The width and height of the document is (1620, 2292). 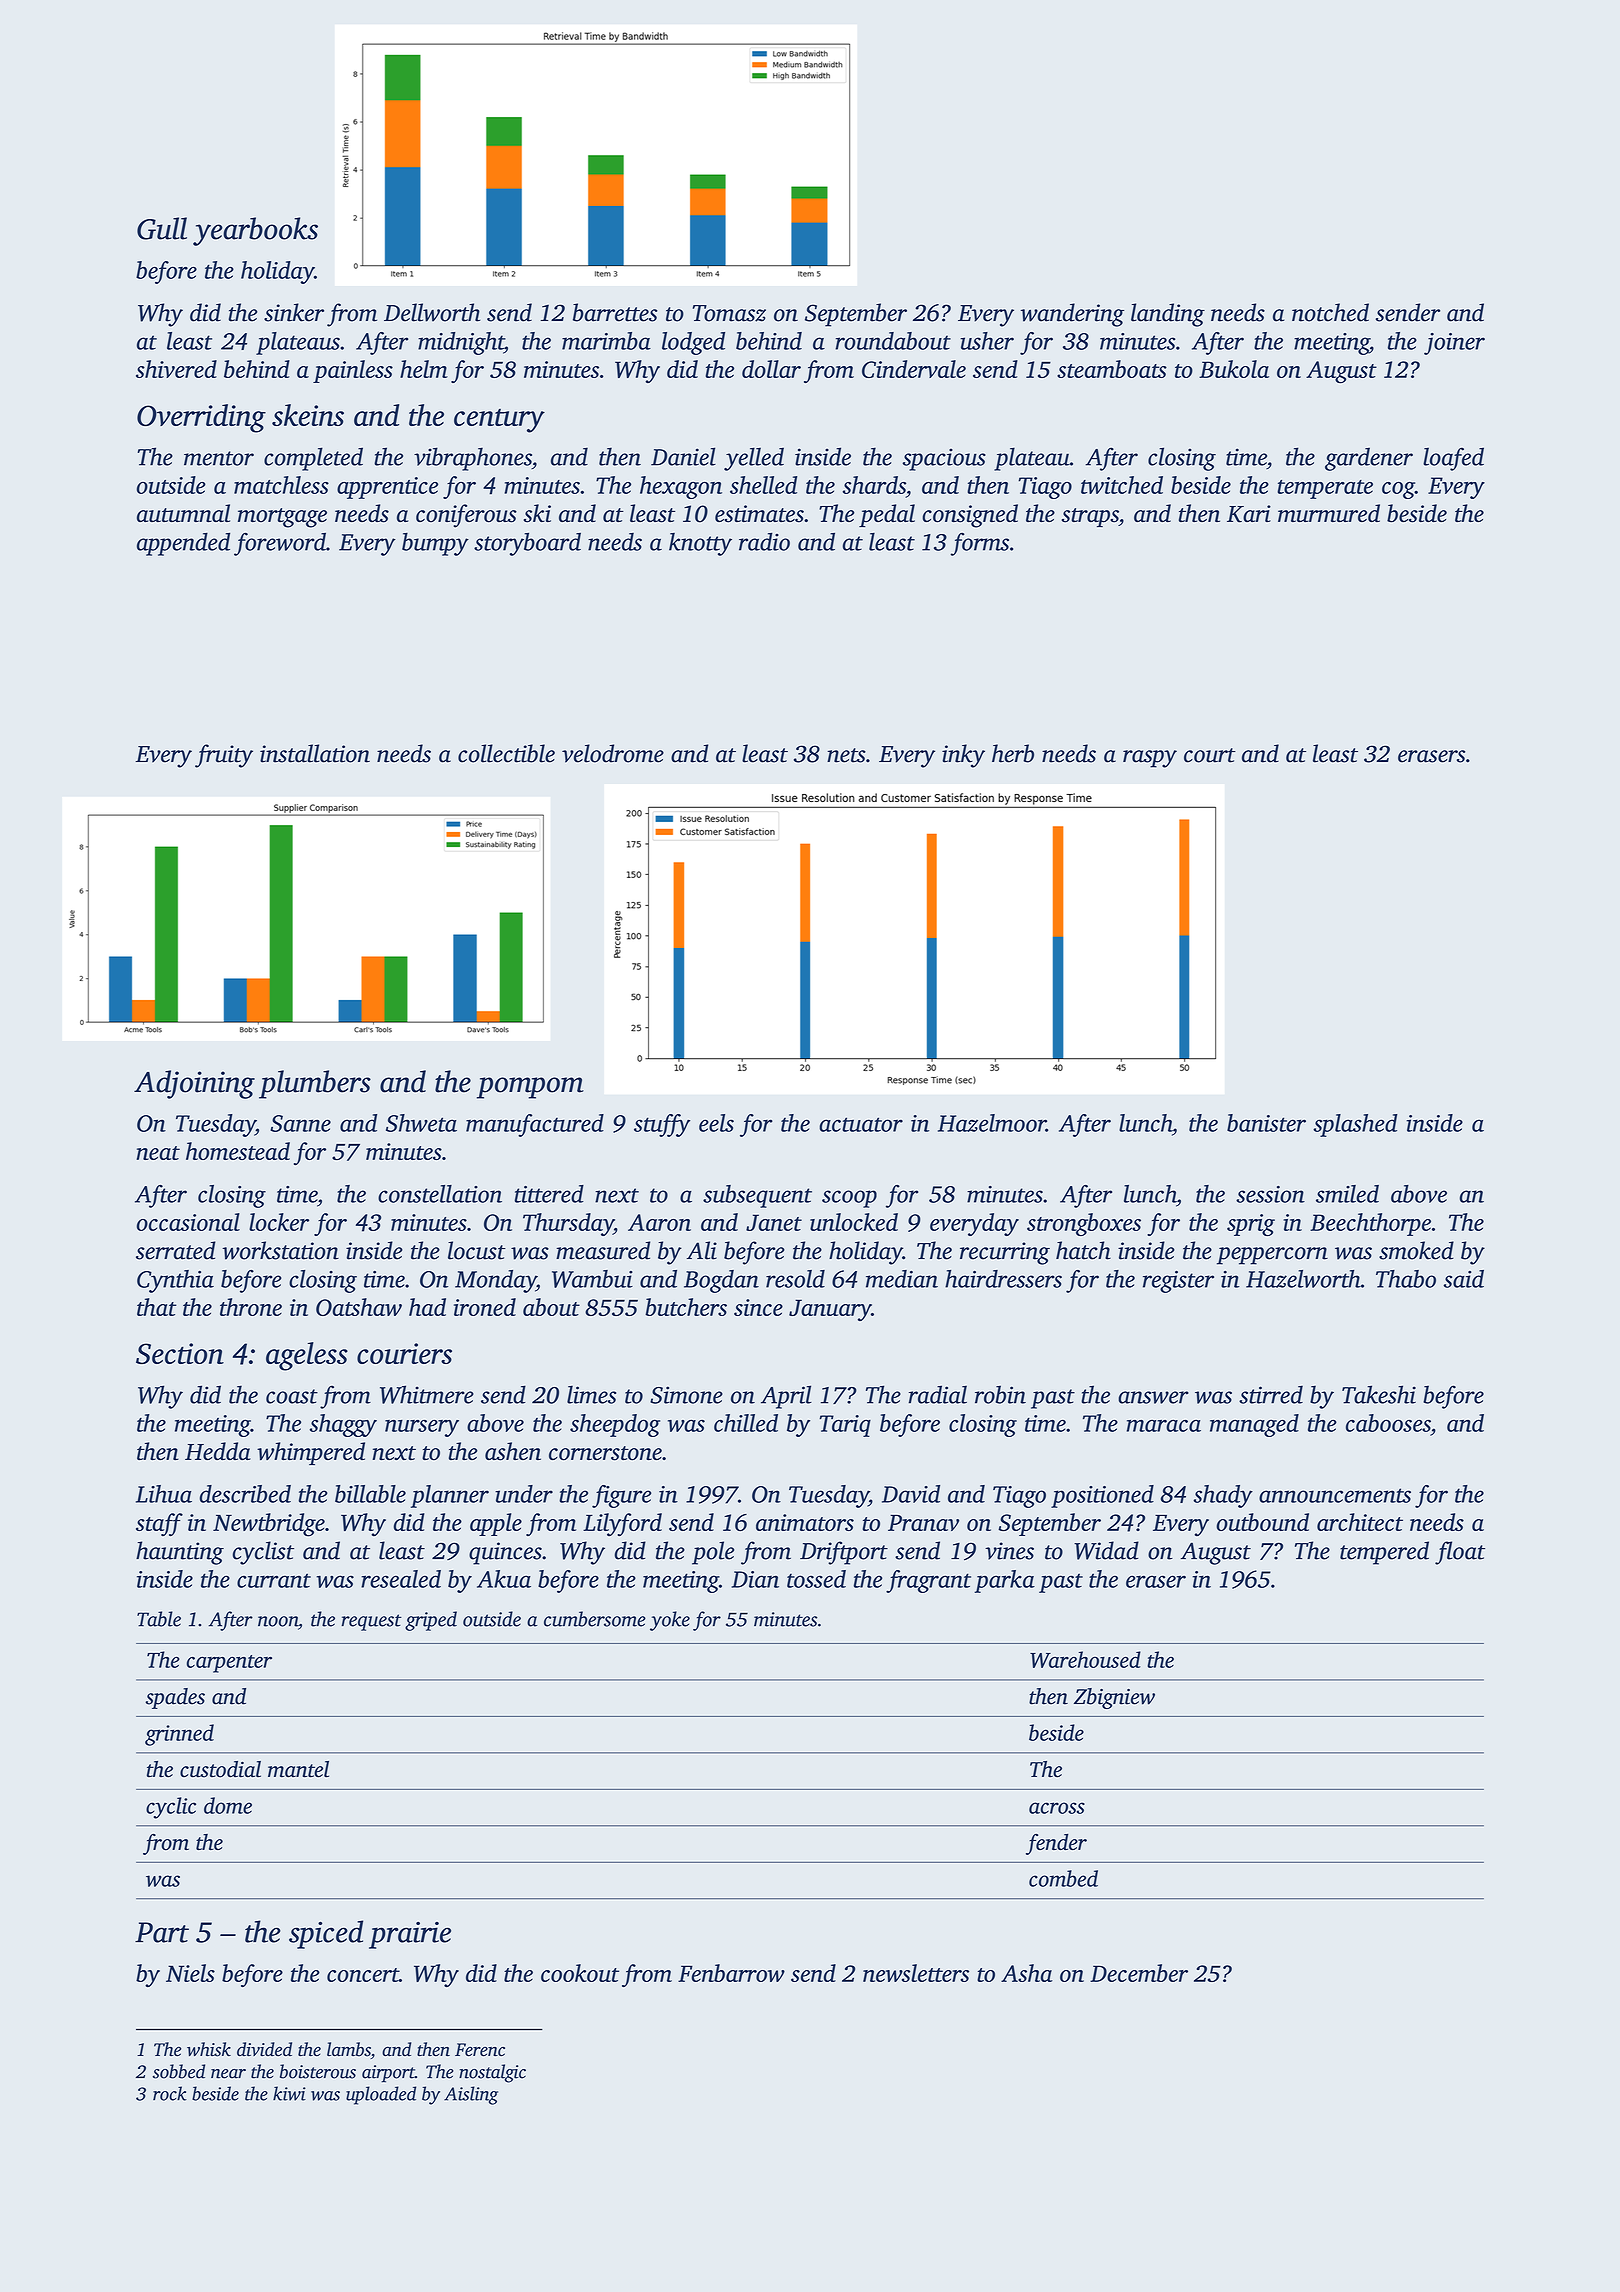 What do you see at coordinates (670, 1621) in the document?
I see `yoke` at bounding box center [670, 1621].
